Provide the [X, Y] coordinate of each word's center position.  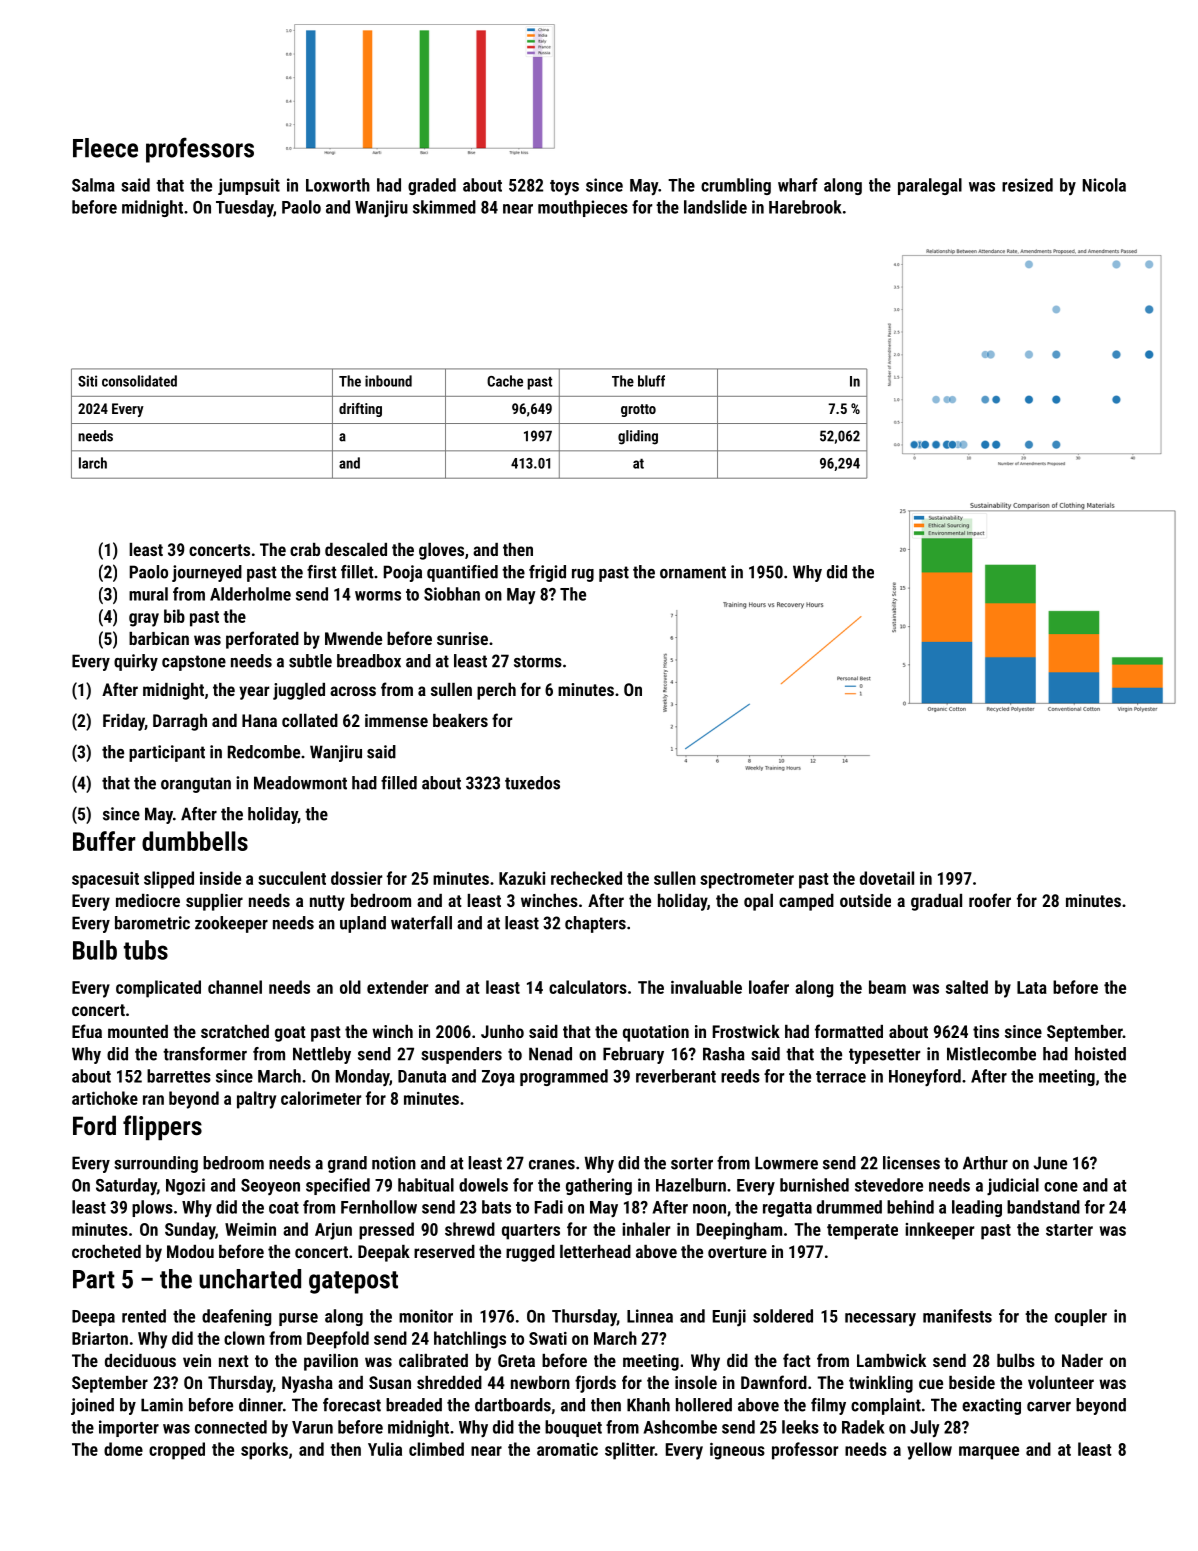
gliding [638, 437]
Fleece [105, 148]
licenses [911, 1163]
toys [564, 187]
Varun [312, 1427]
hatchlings [470, 1340]
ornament [693, 572]
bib [174, 616]
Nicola [1104, 185]
